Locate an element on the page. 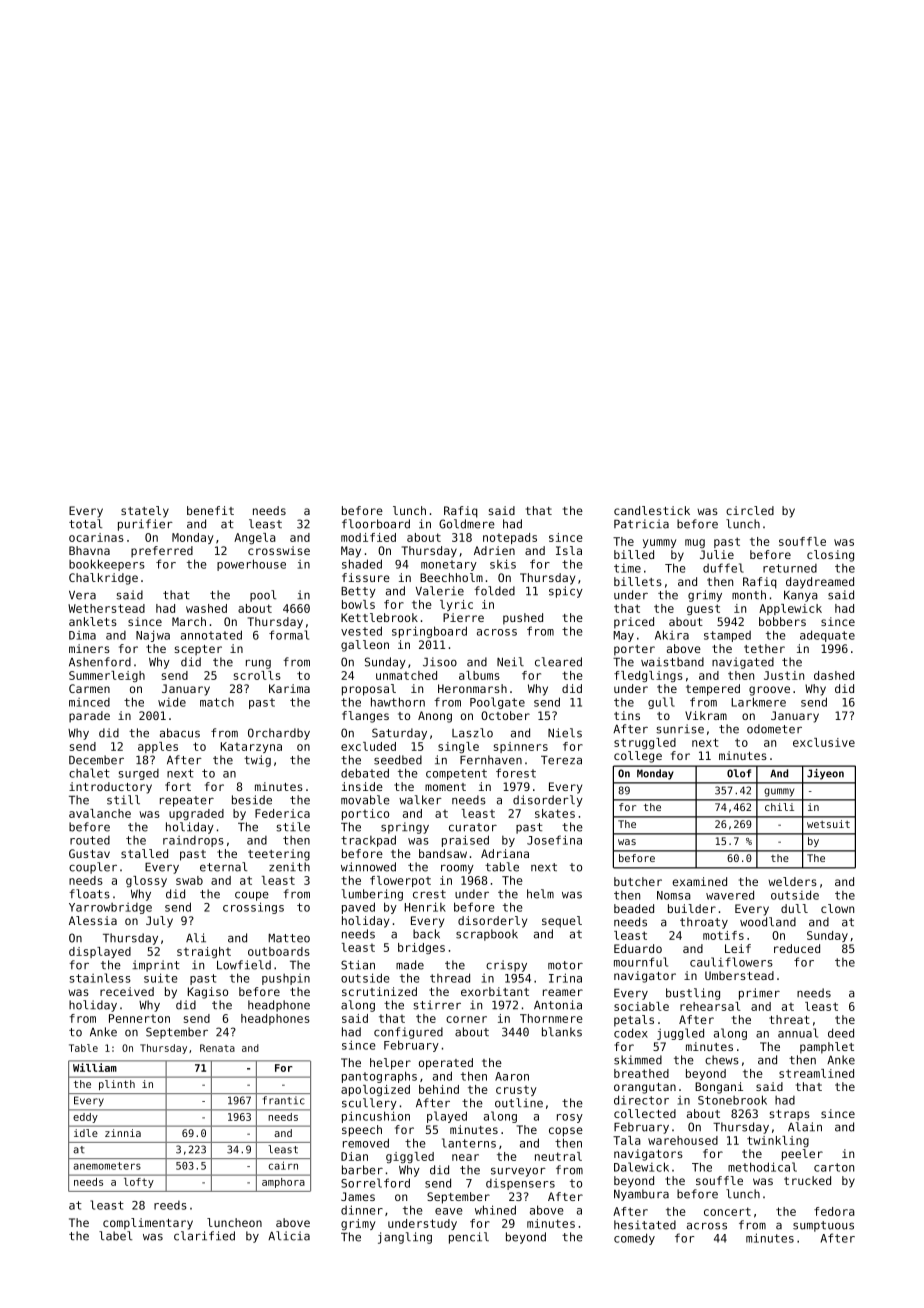  Pennerton is located at coordinates (139, 1018).
